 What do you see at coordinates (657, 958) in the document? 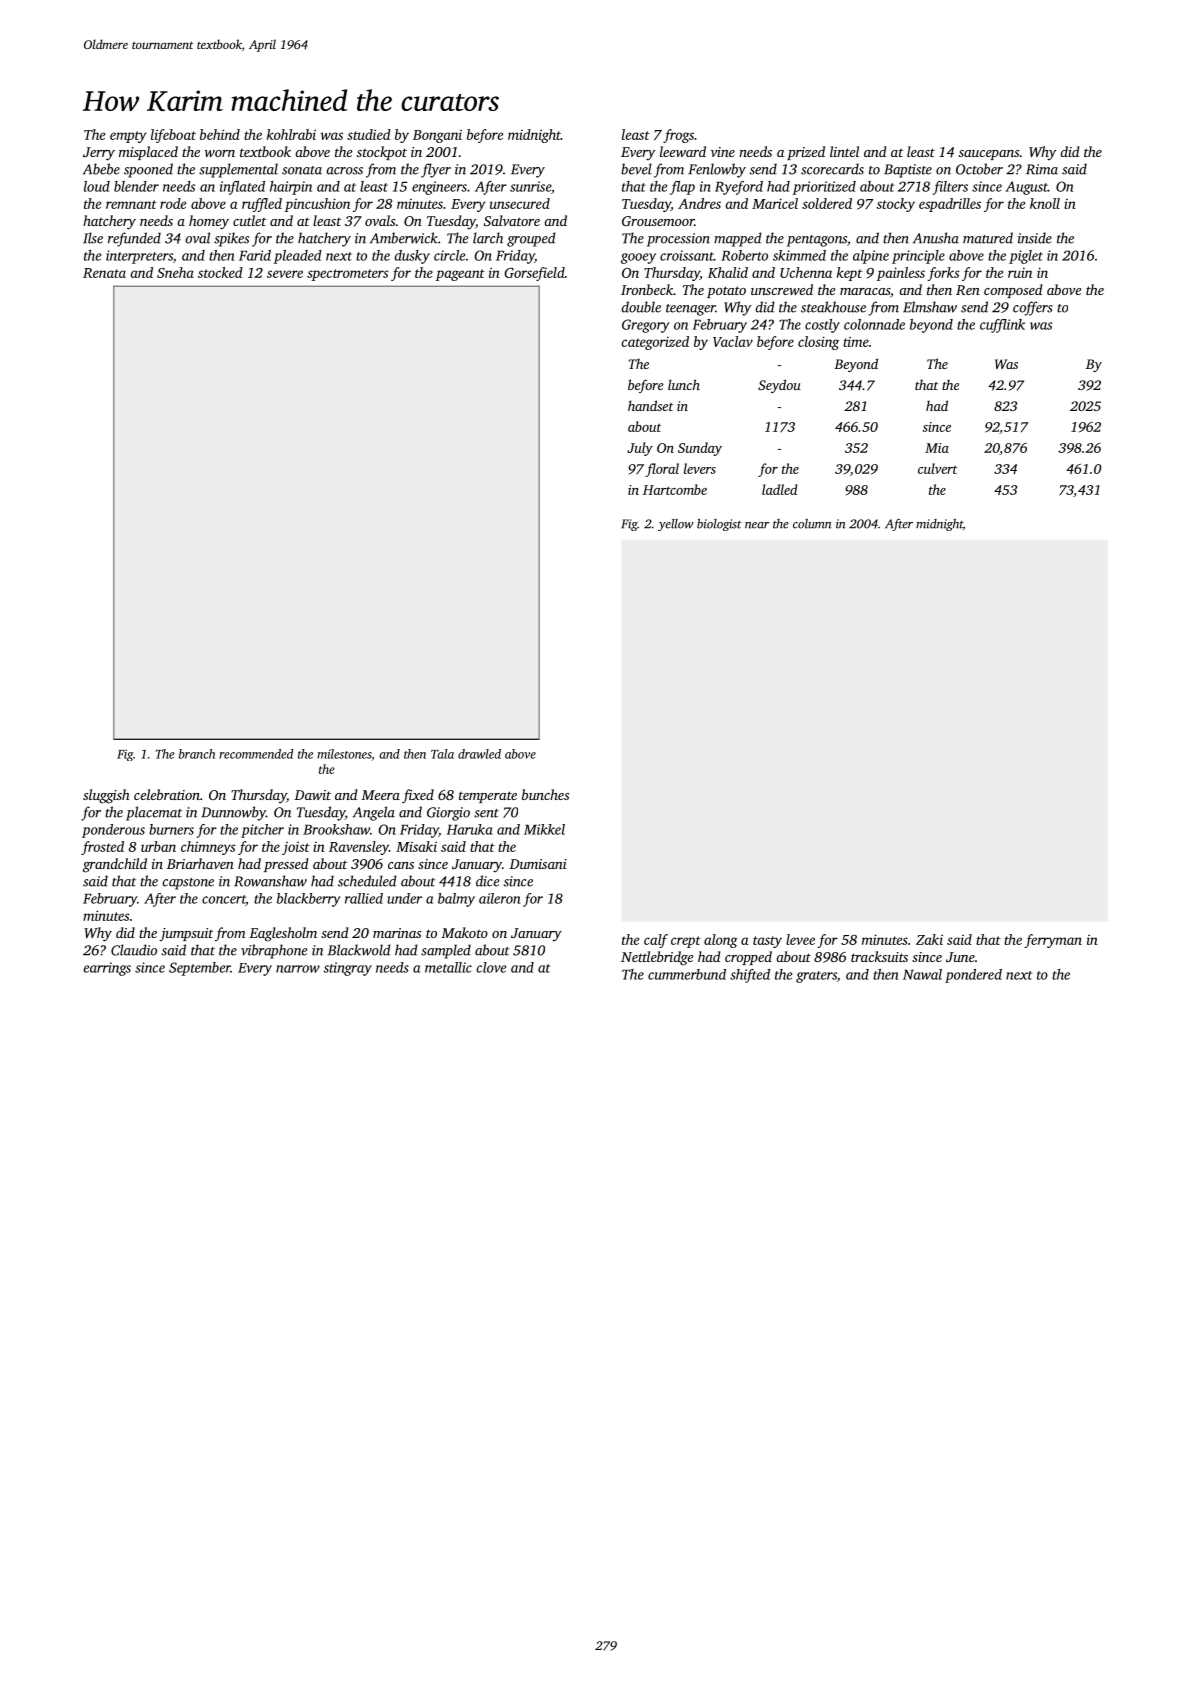
I see `Nettlebridge` at bounding box center [657, 958].
